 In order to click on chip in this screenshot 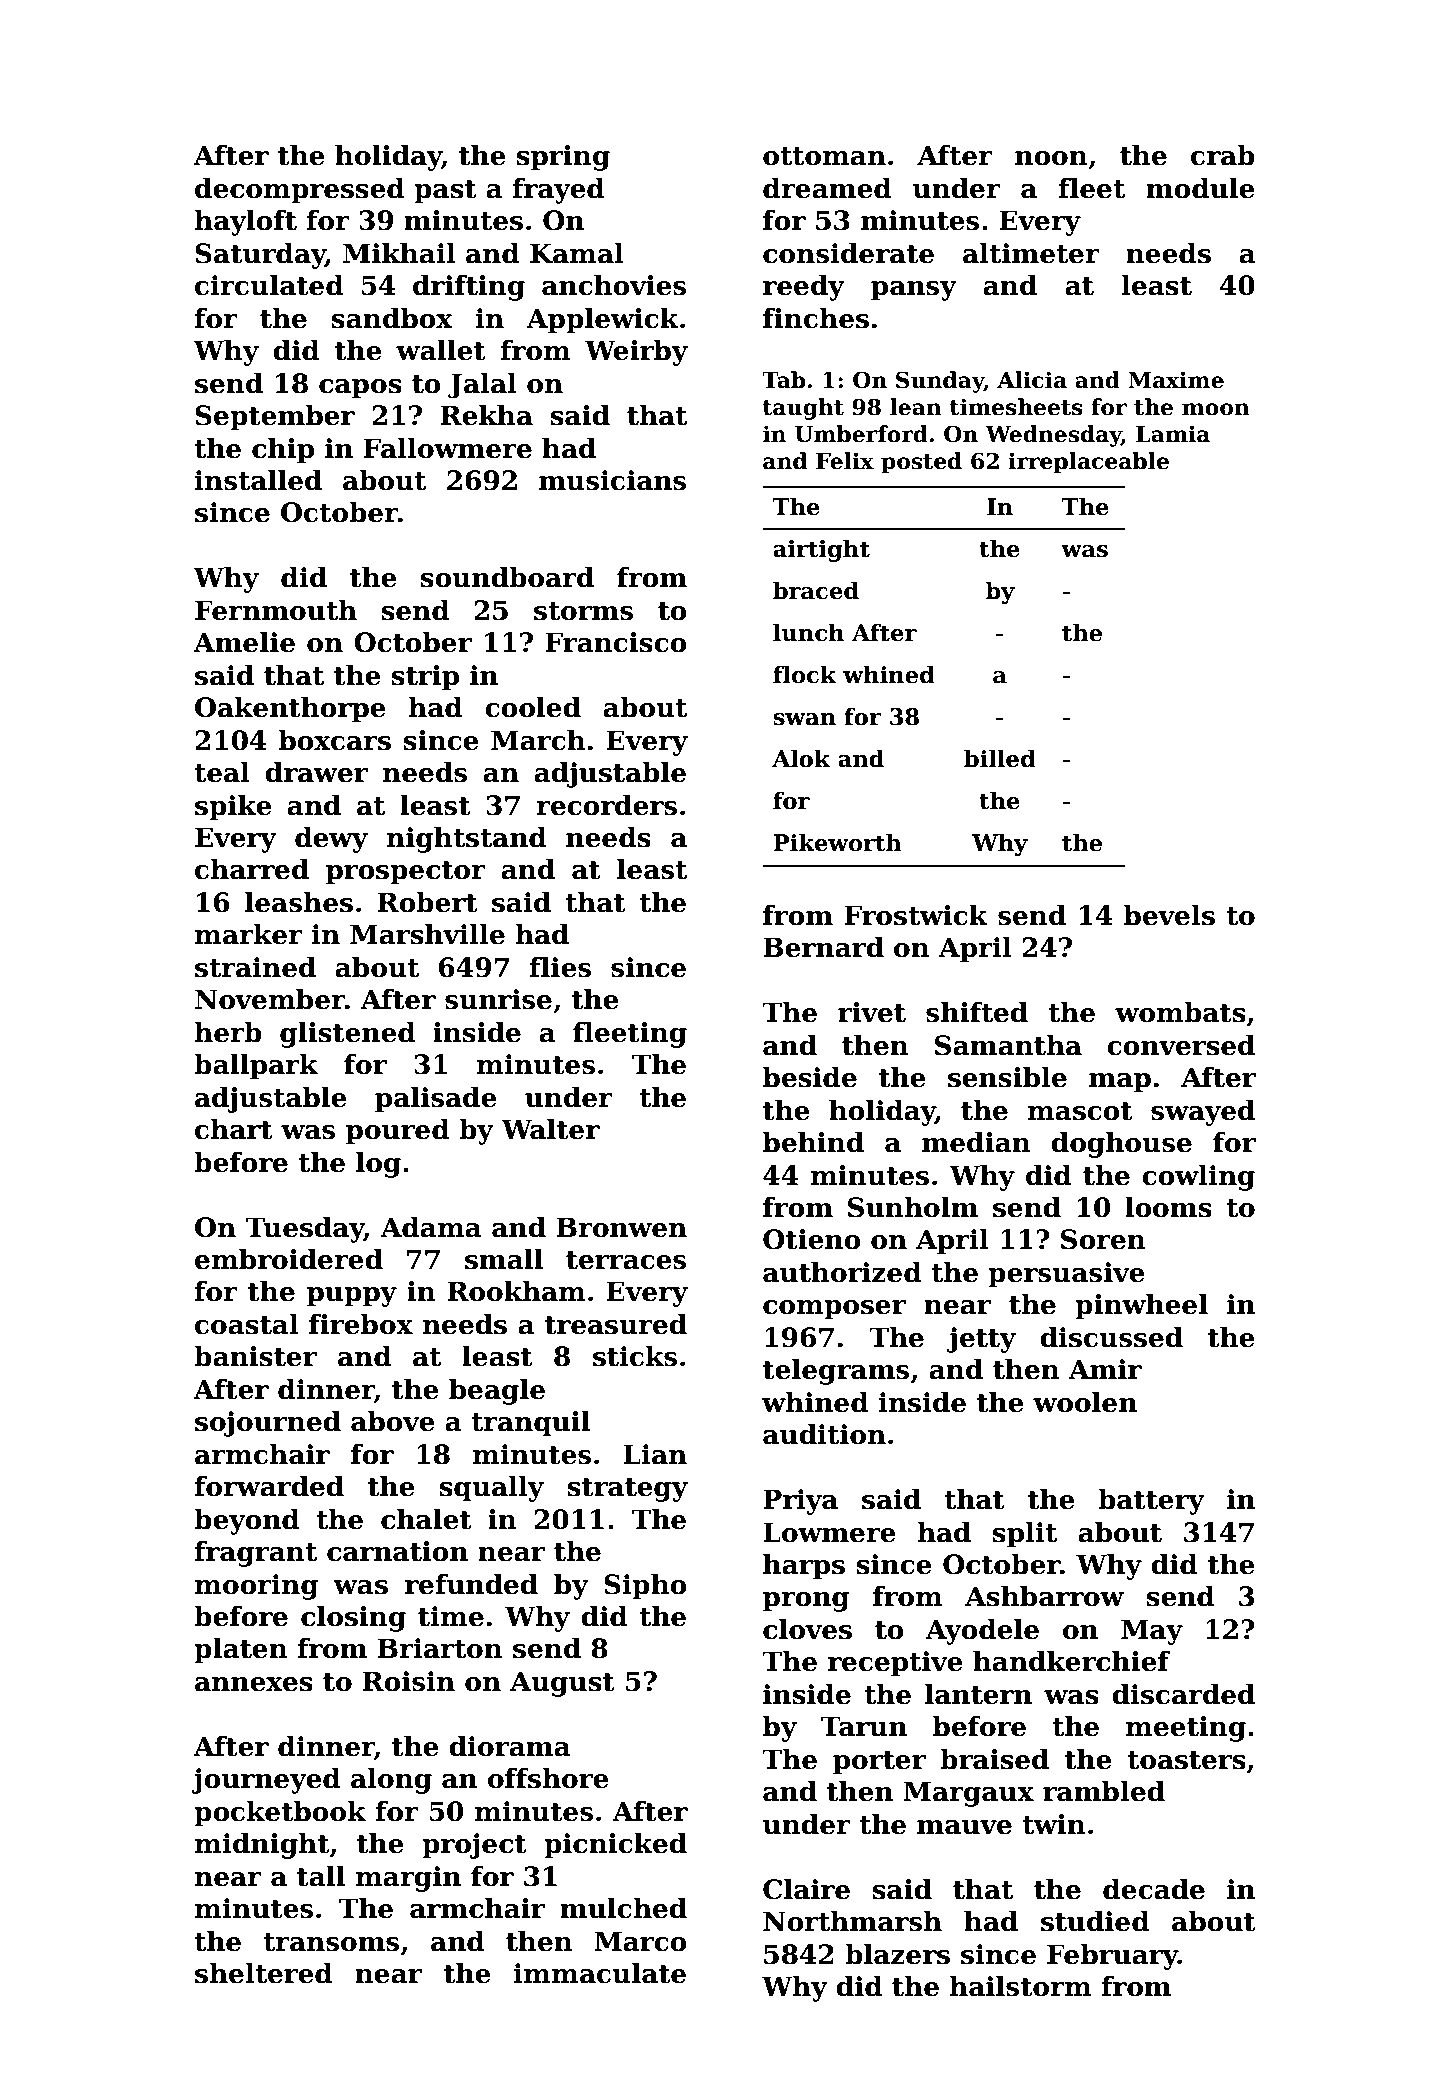, I will do `click(283, 451)`.
